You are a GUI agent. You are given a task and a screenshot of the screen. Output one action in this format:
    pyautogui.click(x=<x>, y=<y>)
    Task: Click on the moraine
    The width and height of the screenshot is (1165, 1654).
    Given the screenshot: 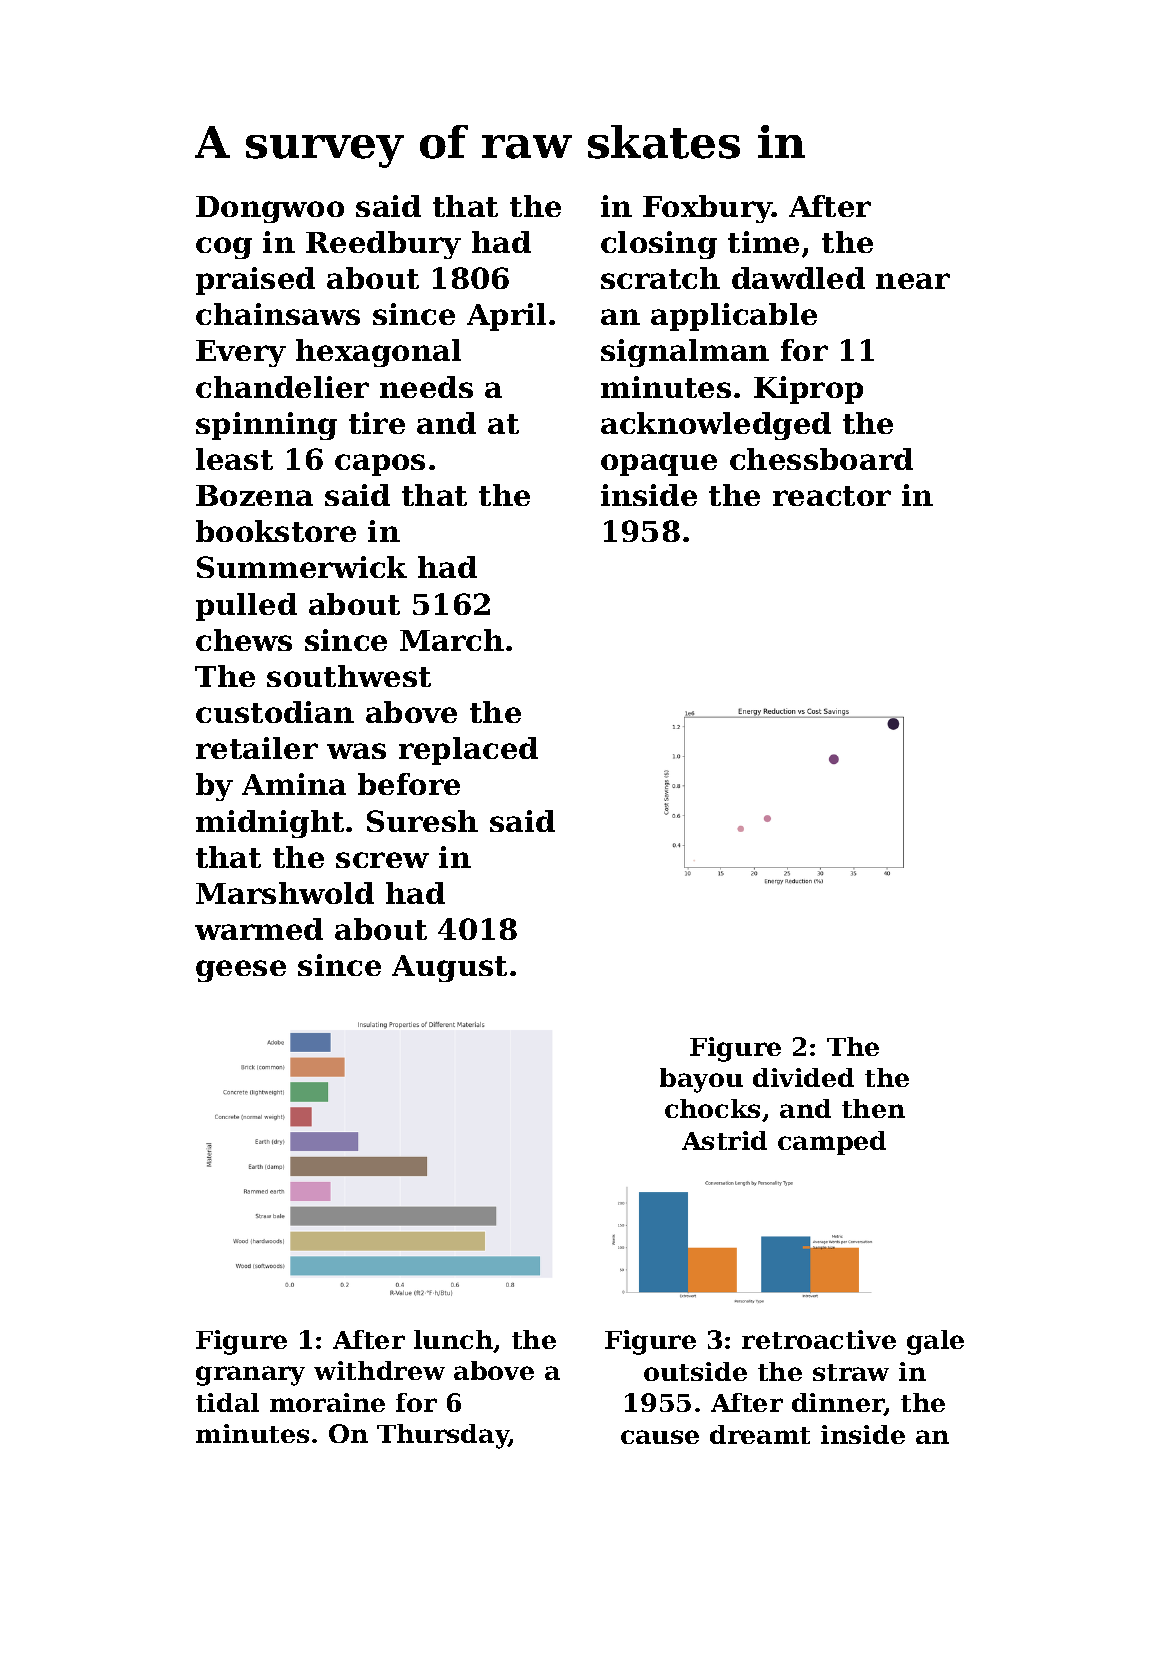 What is the action you would take?
    pyautogui.click(x=327, y=1402)
